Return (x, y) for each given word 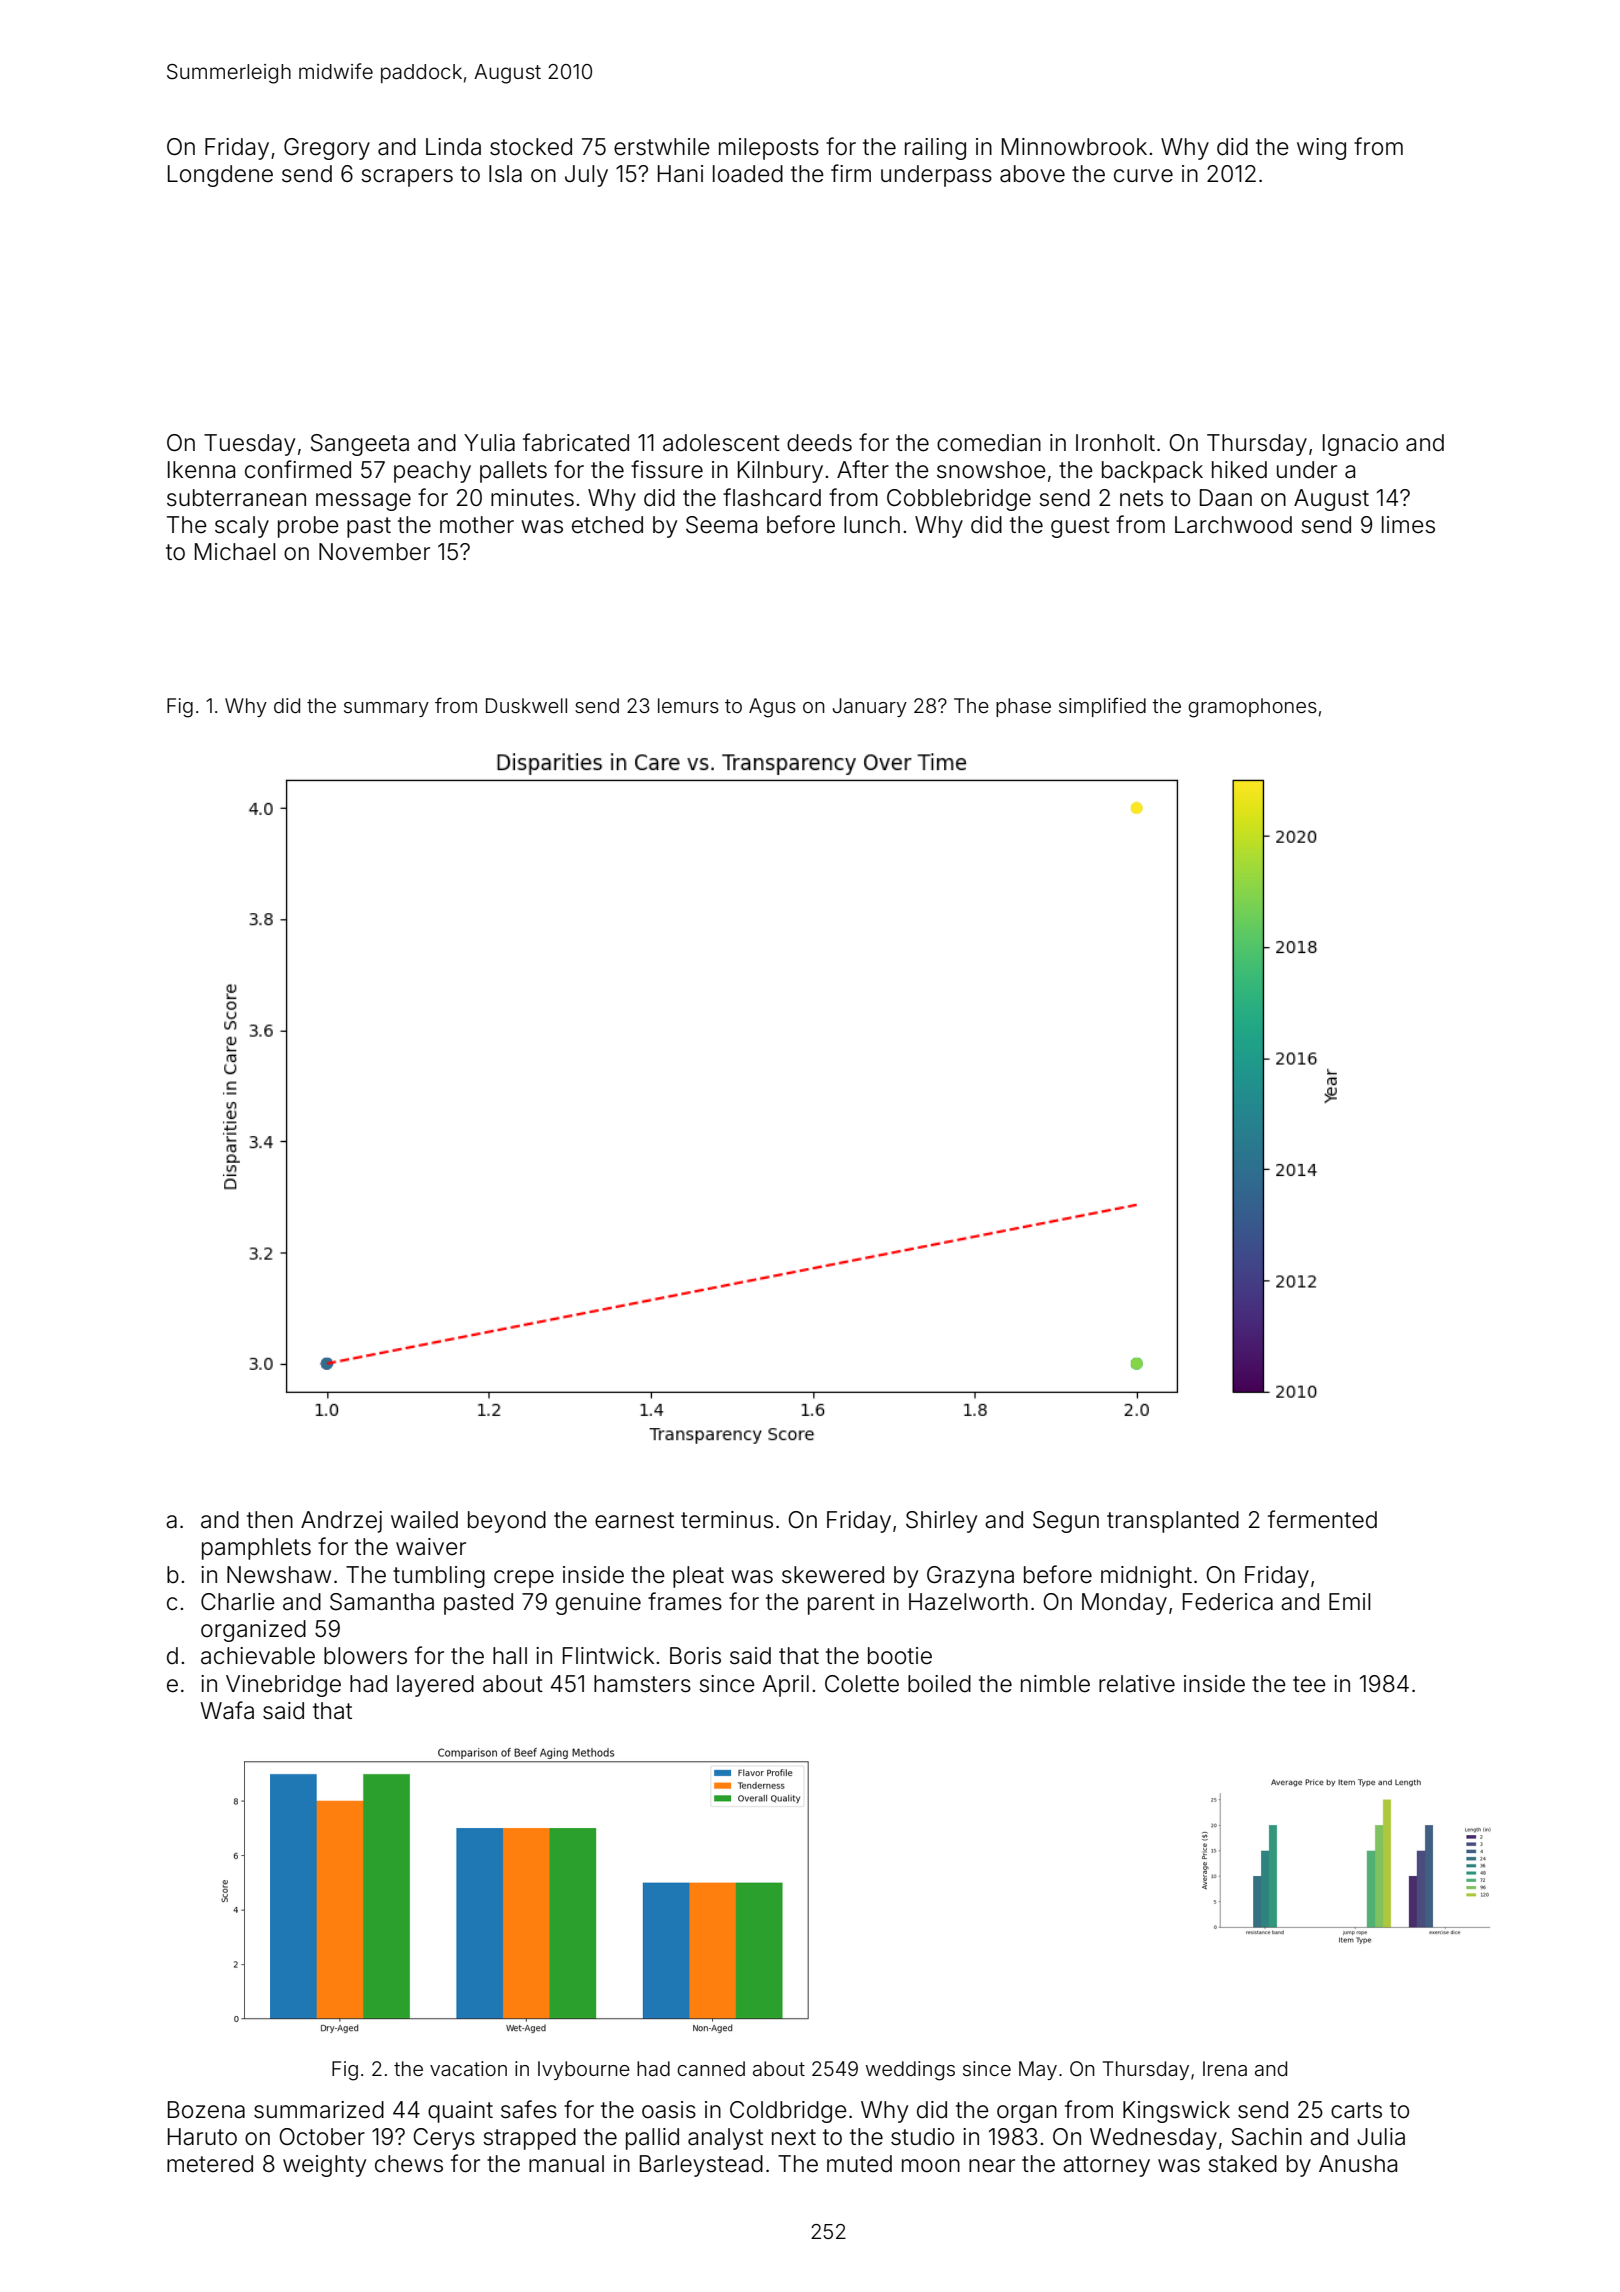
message (363, 502)
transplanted (1173, 1522)
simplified (1102, 707)
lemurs (688, 705)
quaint (460, 2112)
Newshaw (279, 1575)
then (270, 1520)
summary (386, 709)
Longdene (220, 176)
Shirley (941, 1522)
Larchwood (1233, 525)
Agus (772, 708)
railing (935, 149)
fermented (1322, 1519)
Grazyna (970, 1577)
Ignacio (1360, 445)
